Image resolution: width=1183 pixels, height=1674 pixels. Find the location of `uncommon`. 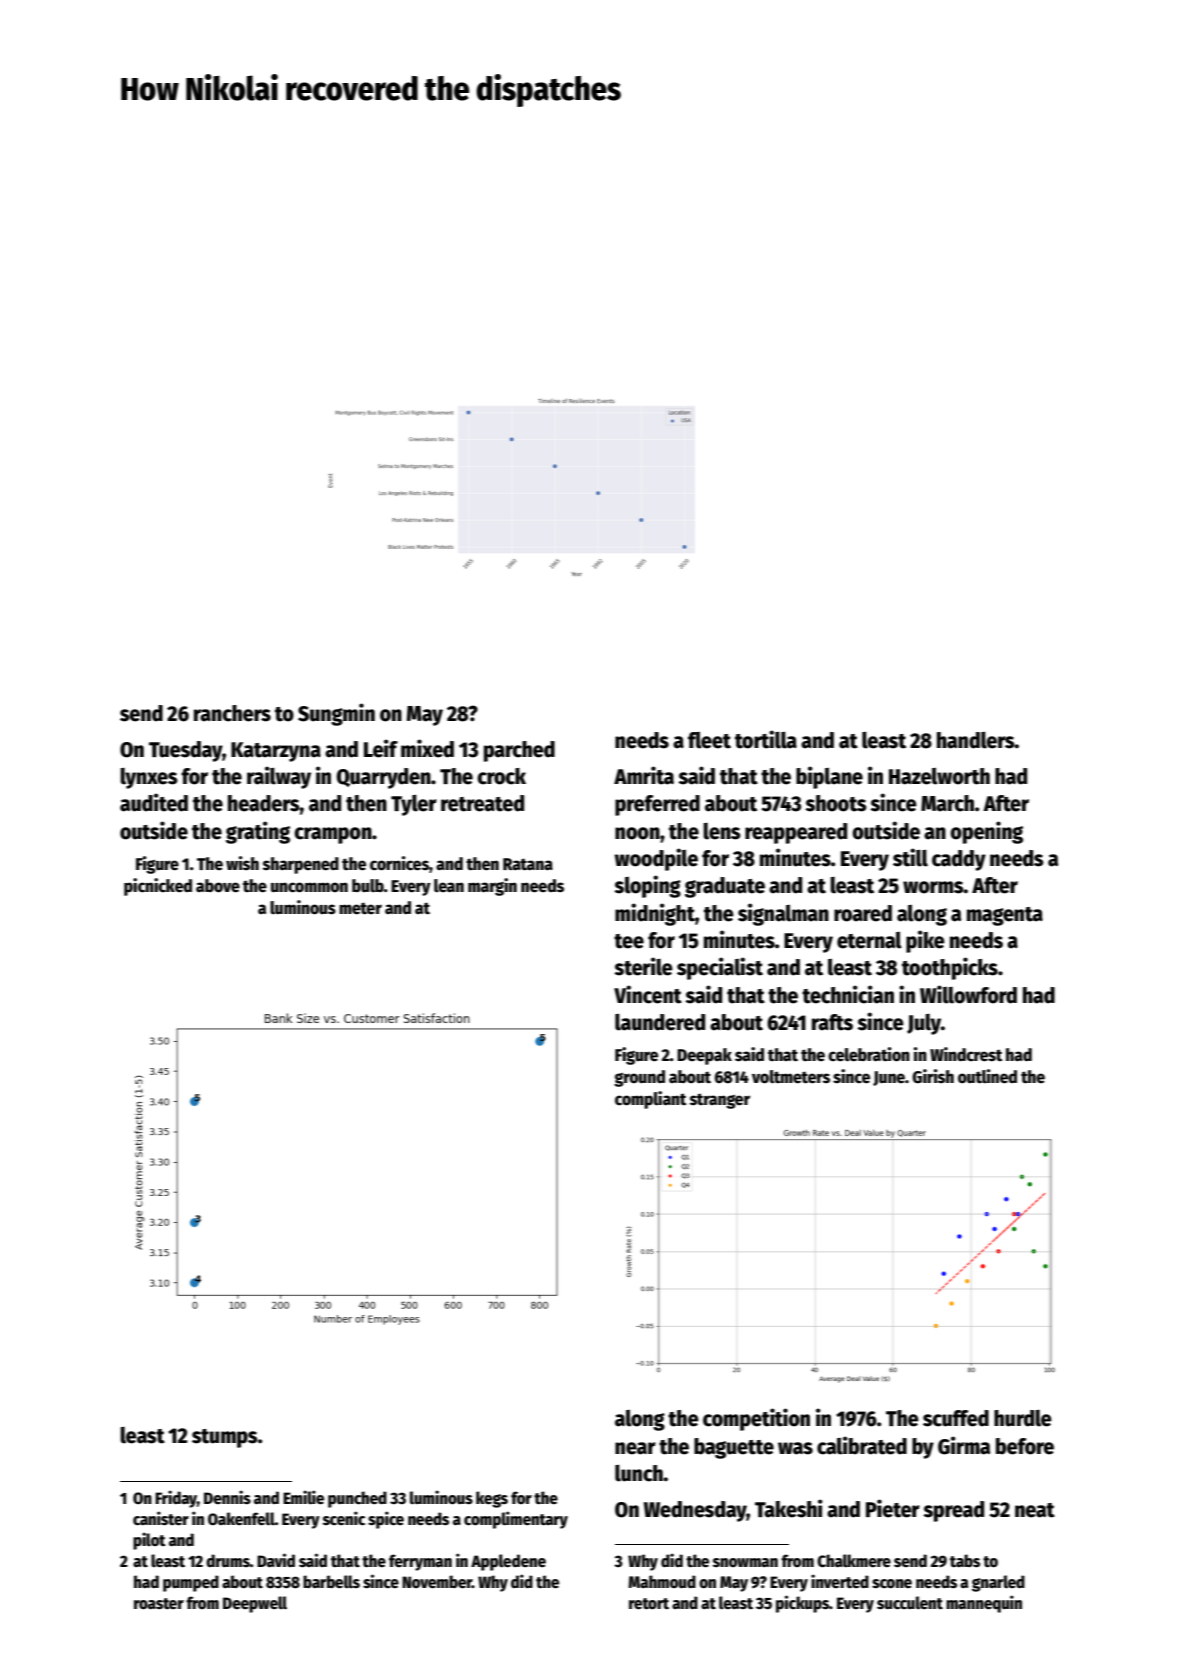

uncommon is located at coordinates (309, 887).
